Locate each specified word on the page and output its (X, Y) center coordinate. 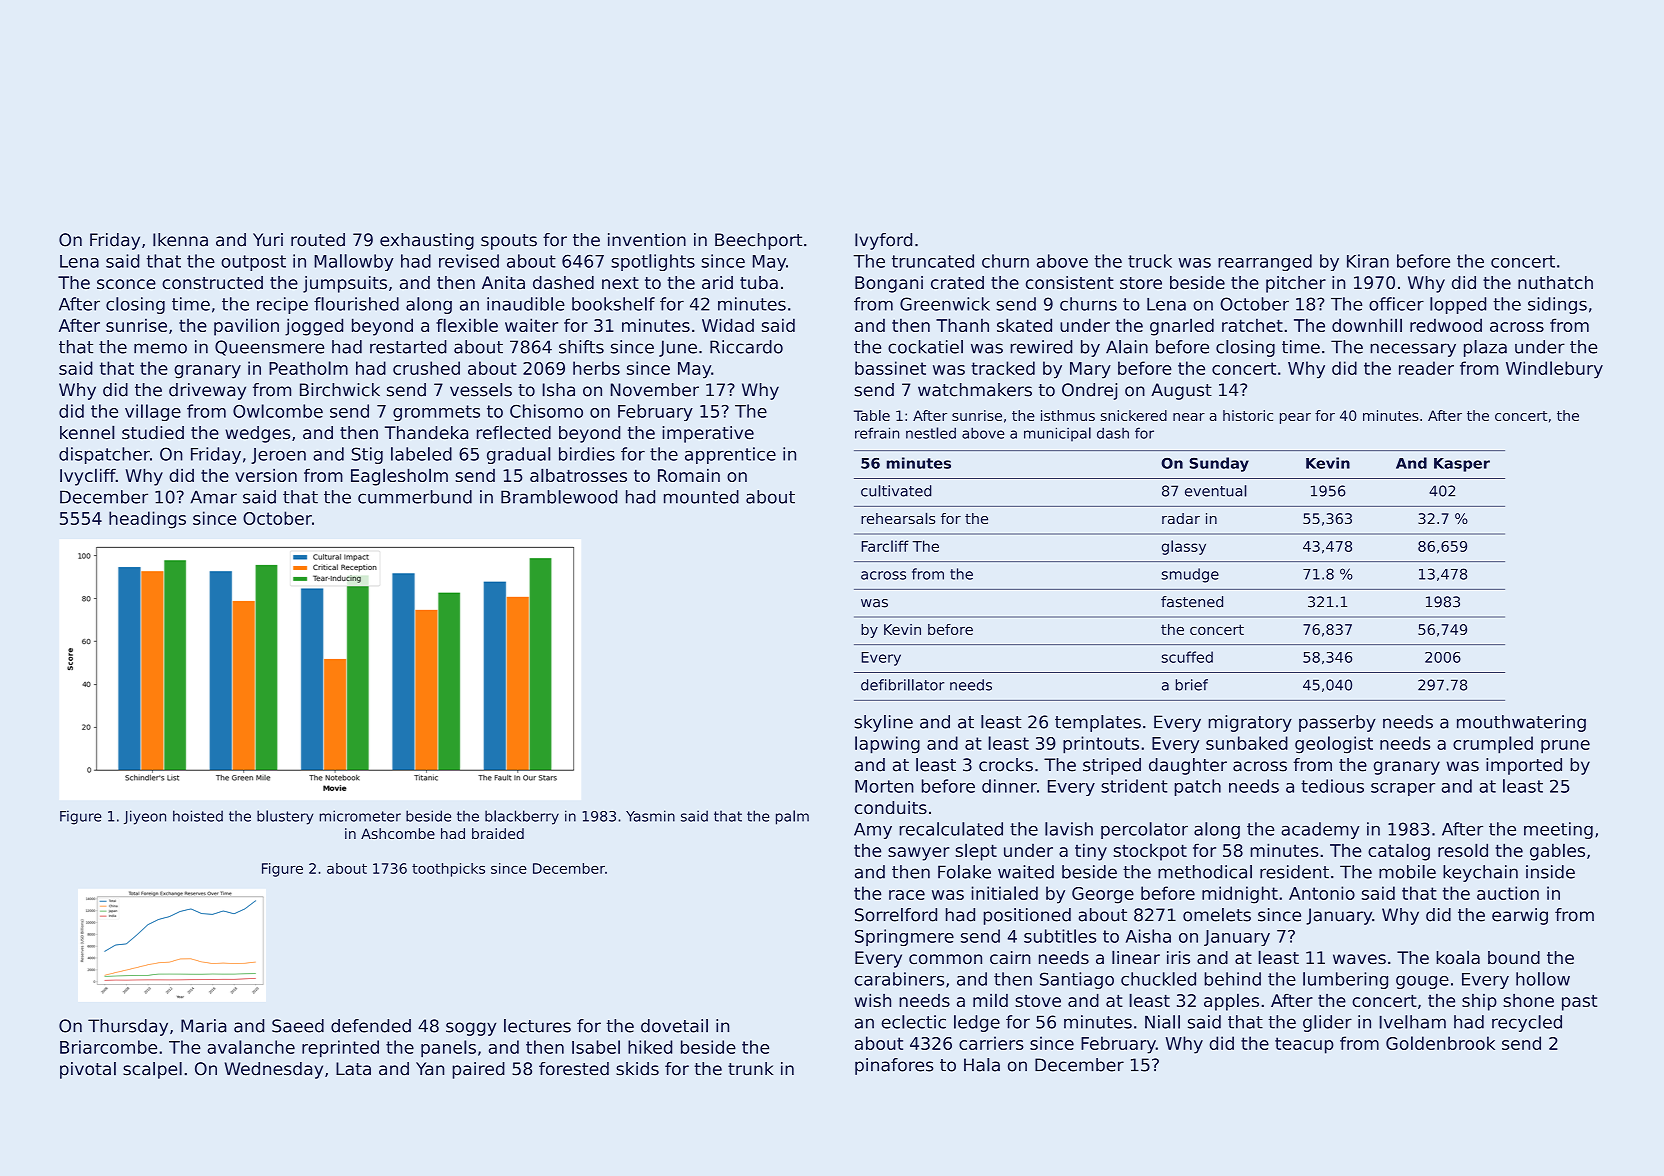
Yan (430, 1069)
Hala (982, 1065)
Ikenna (180, 240)
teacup (1304, 1045)
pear (1295, 418)
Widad (728, 325)
